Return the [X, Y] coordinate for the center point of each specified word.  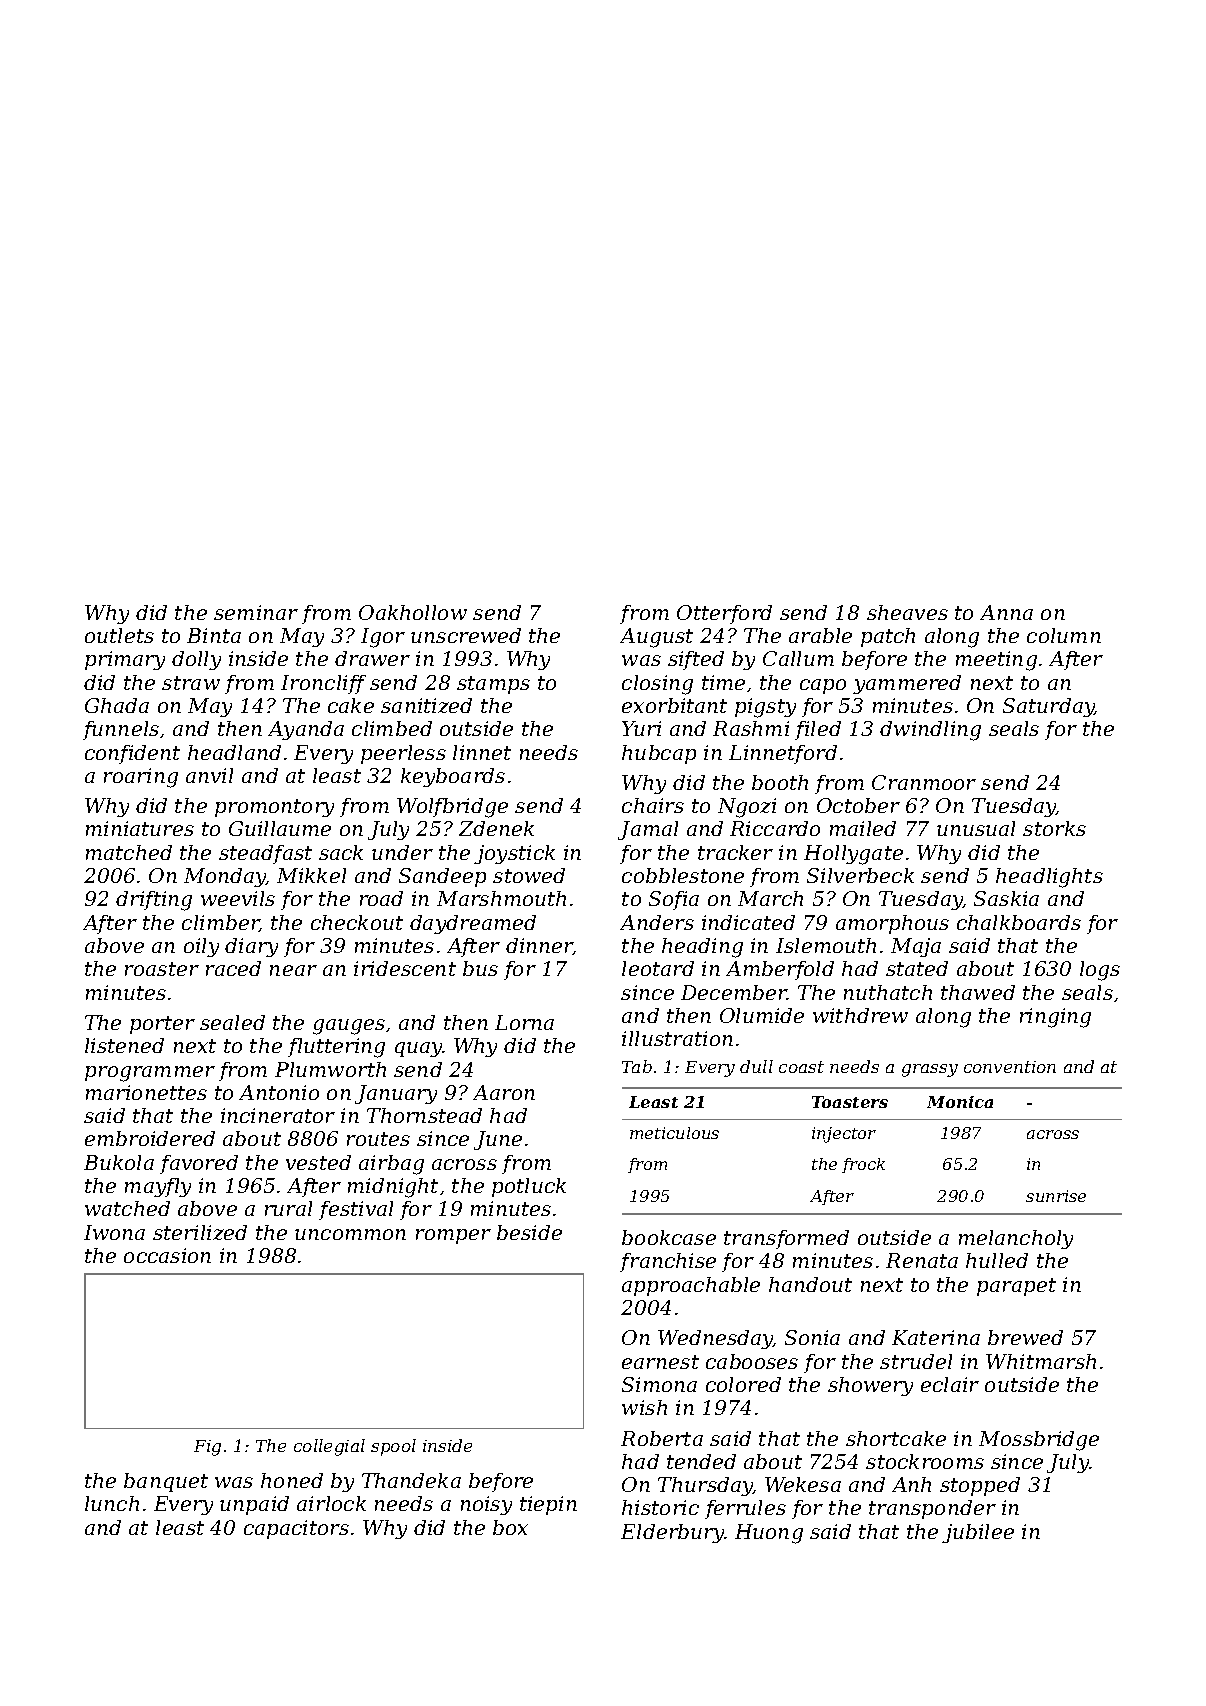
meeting [996, 661]
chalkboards [1019, 922]
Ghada [117, 705]
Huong [769, 1534]
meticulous [674, 1133]
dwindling [930, 731]
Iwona [114, 1232]
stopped [980, 1486]
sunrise [1056, 1196]
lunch [112, 1503]
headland [234, 752]
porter [162, 1025]
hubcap [659, 754]
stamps [493, 685]
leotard [658, 968]
